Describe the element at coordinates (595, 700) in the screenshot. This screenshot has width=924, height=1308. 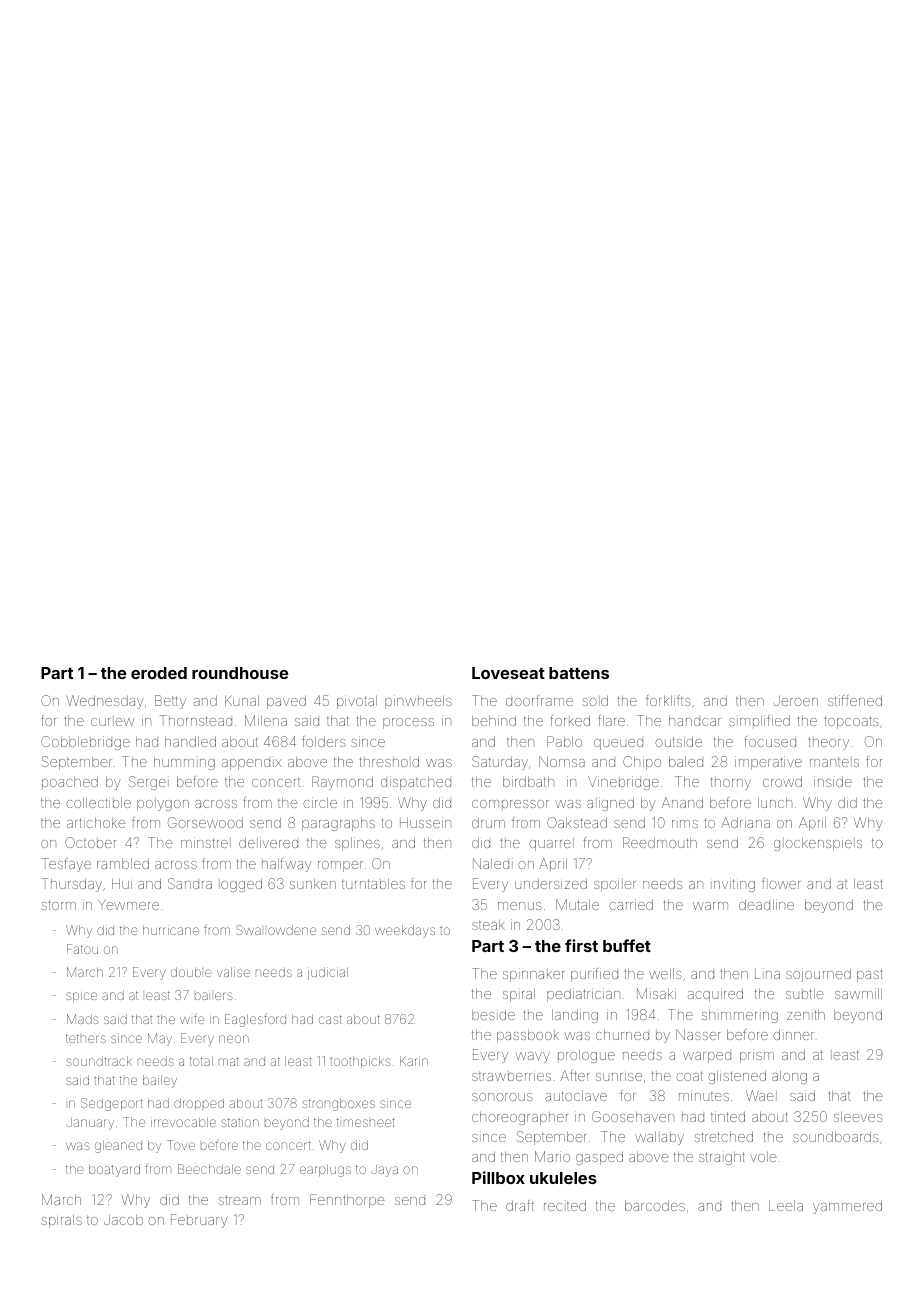
I see `sold` at that location.
